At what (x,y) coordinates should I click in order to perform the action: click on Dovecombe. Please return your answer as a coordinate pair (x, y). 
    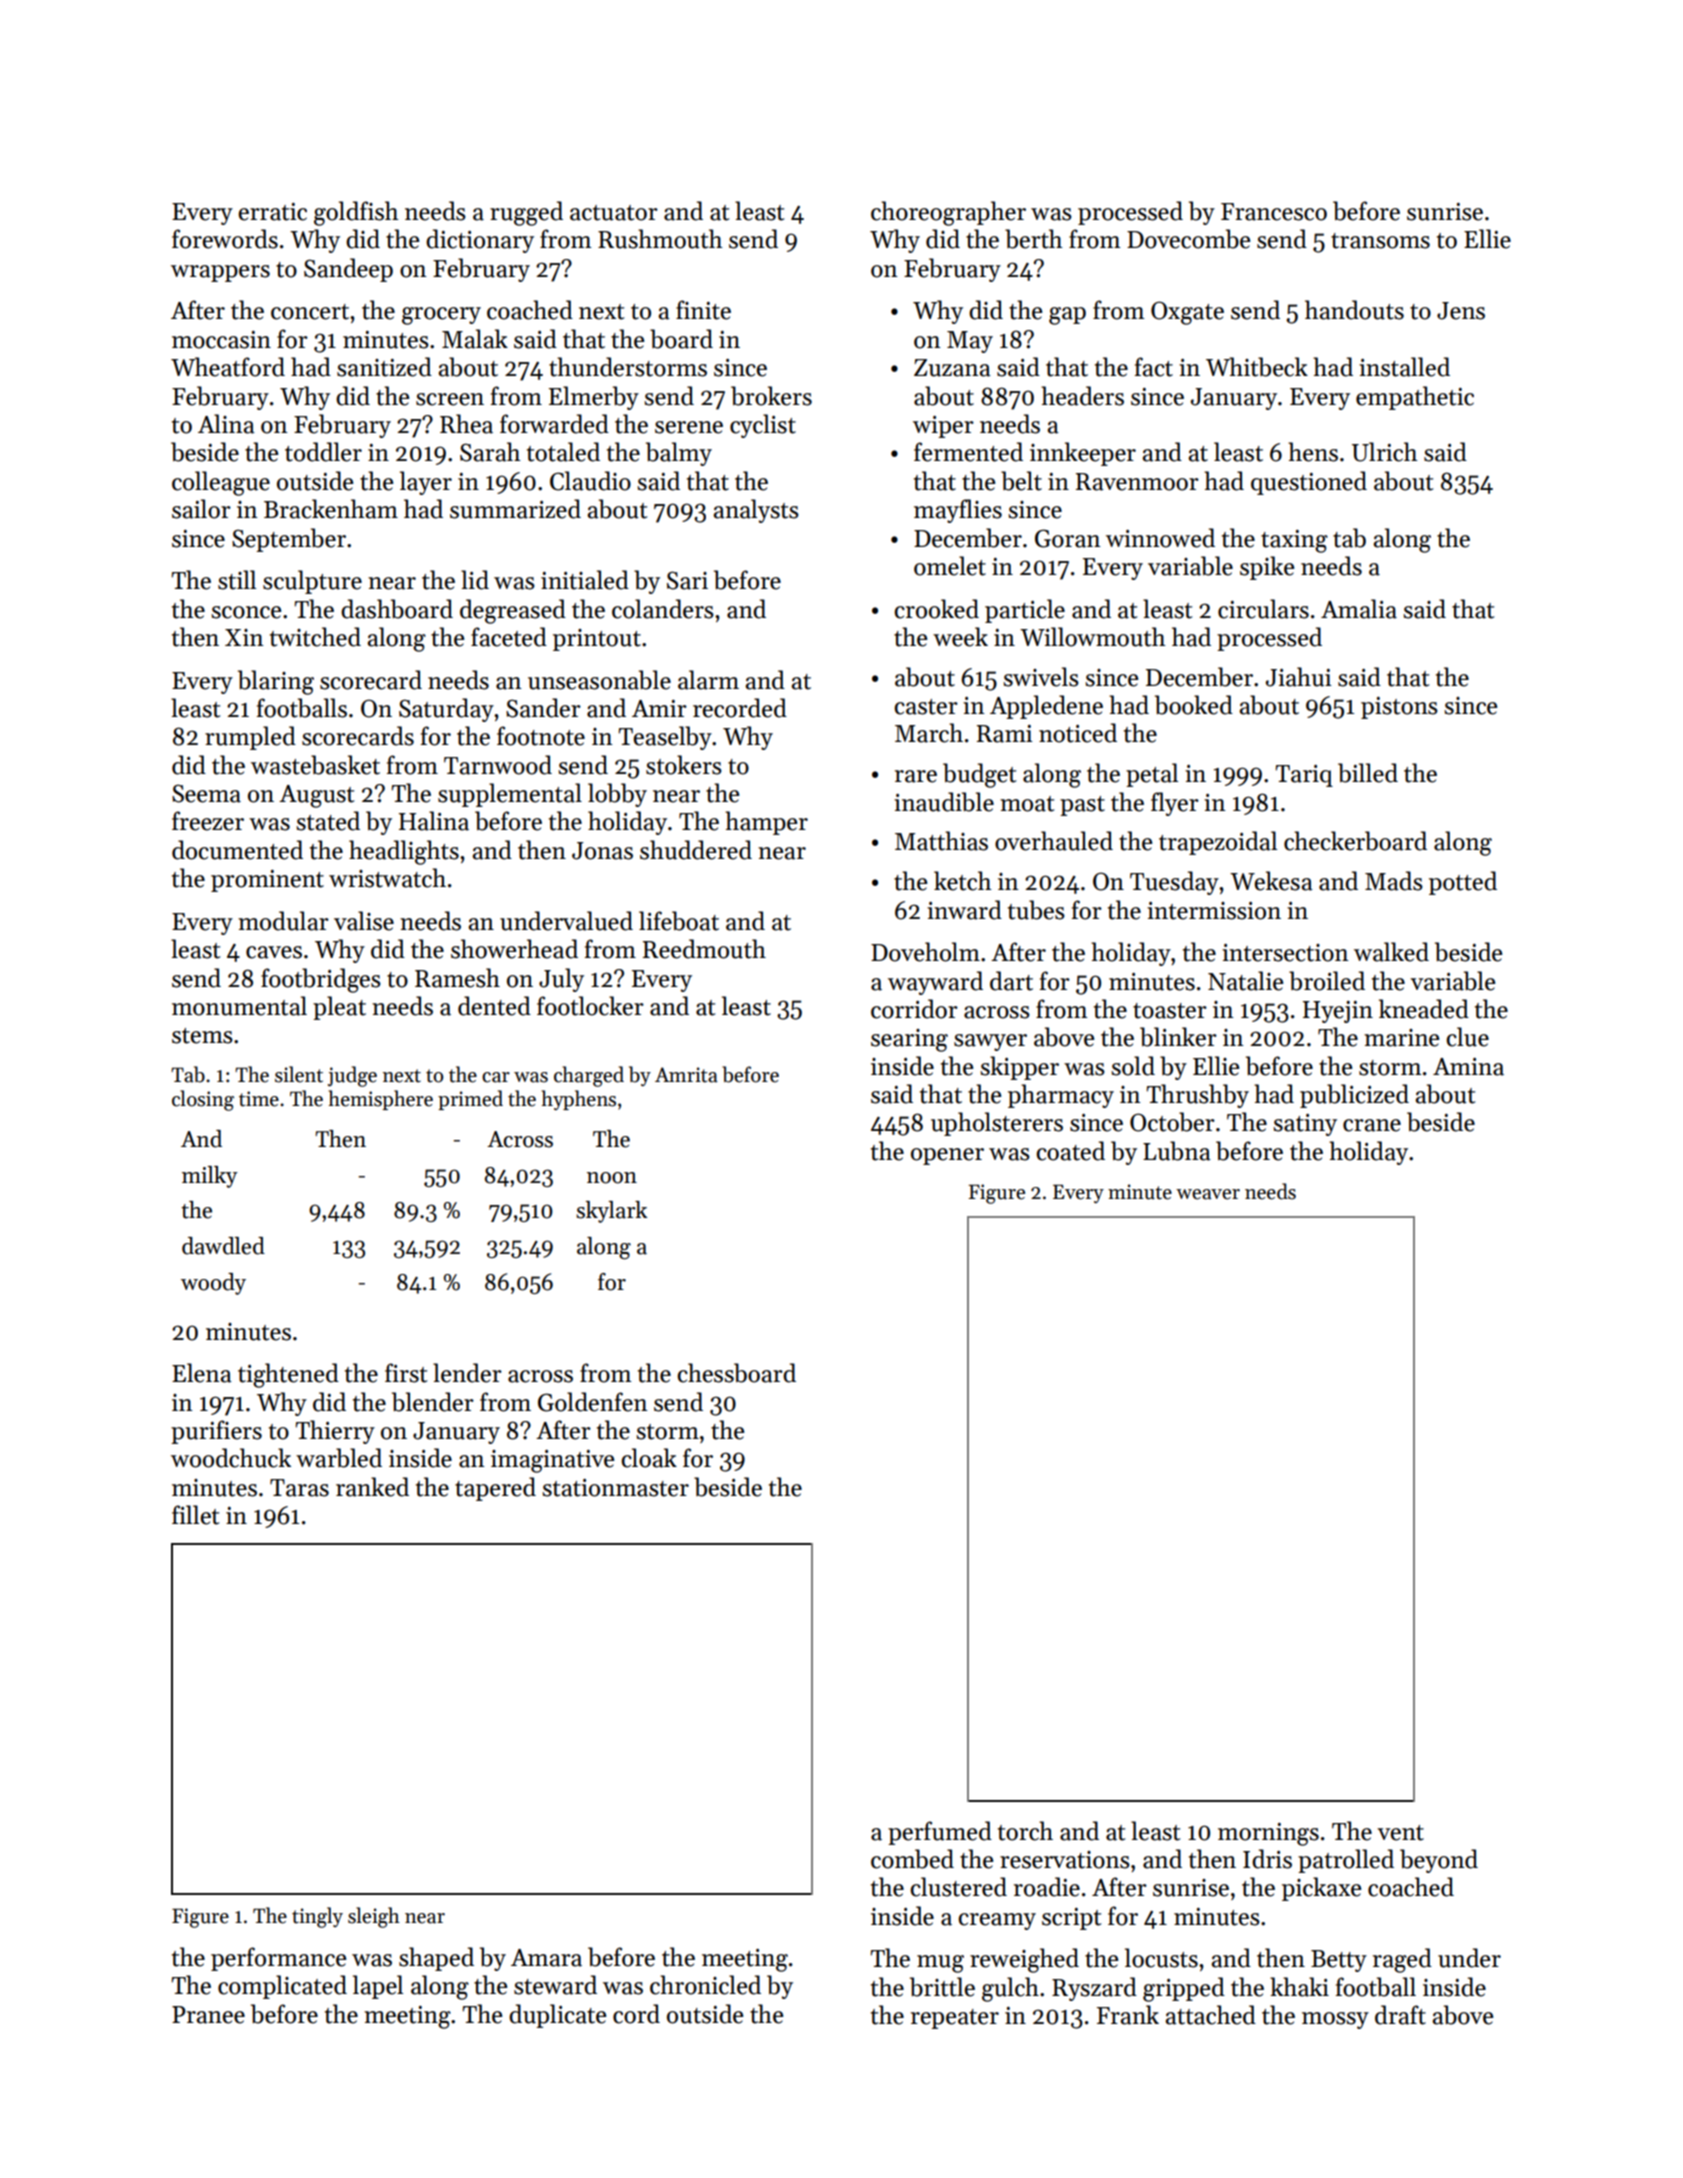
    Looking at the image, I should click on (1188, 239).
